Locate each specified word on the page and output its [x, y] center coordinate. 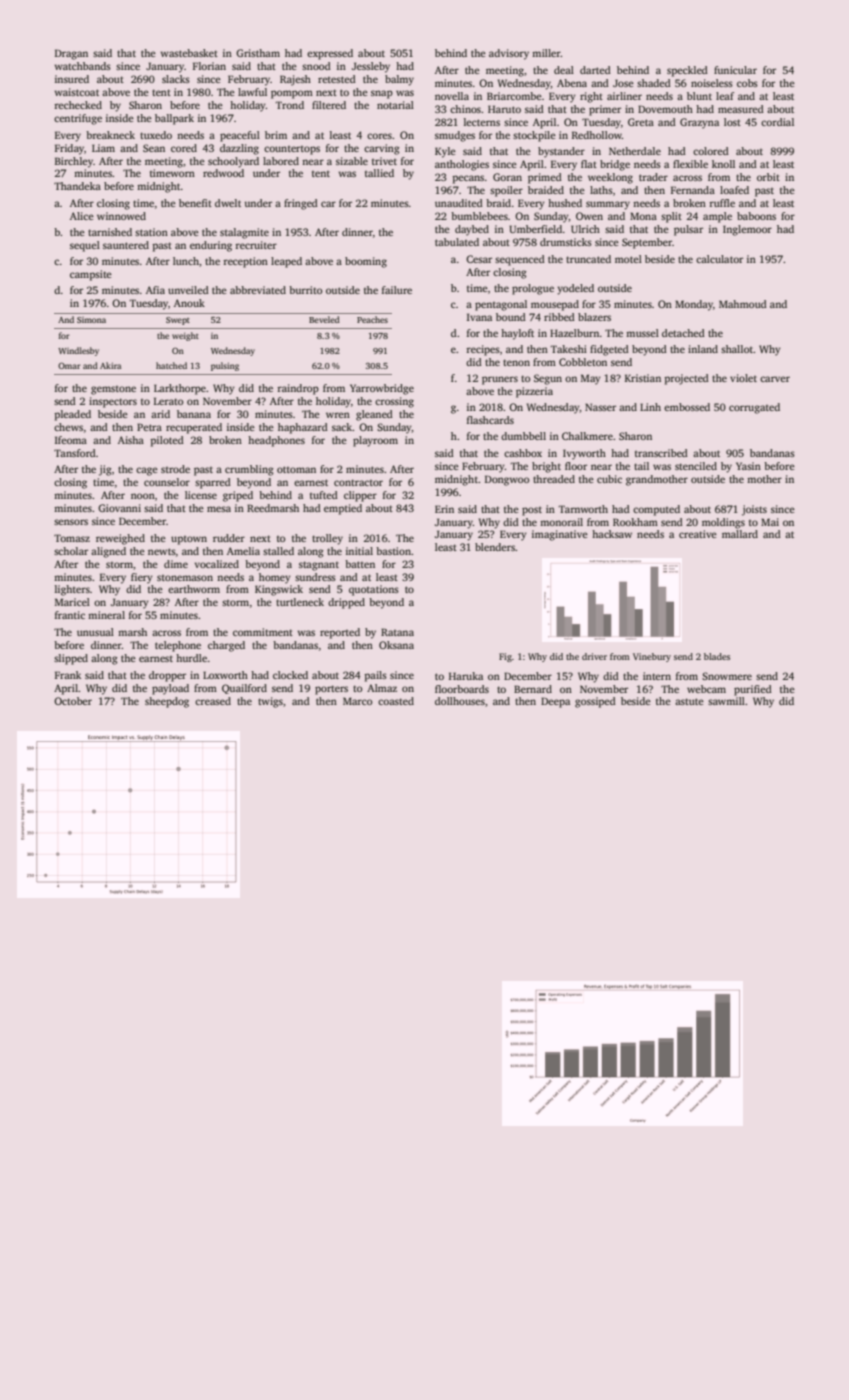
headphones [276, 441]
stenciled [696, 466]
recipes [483, 350]
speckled [687, 71]
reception [246, 262]
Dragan [71, 54]
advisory [509, 54]
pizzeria [534, 392]
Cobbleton [583, 362]
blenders [495, 547]
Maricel [72, 602]
